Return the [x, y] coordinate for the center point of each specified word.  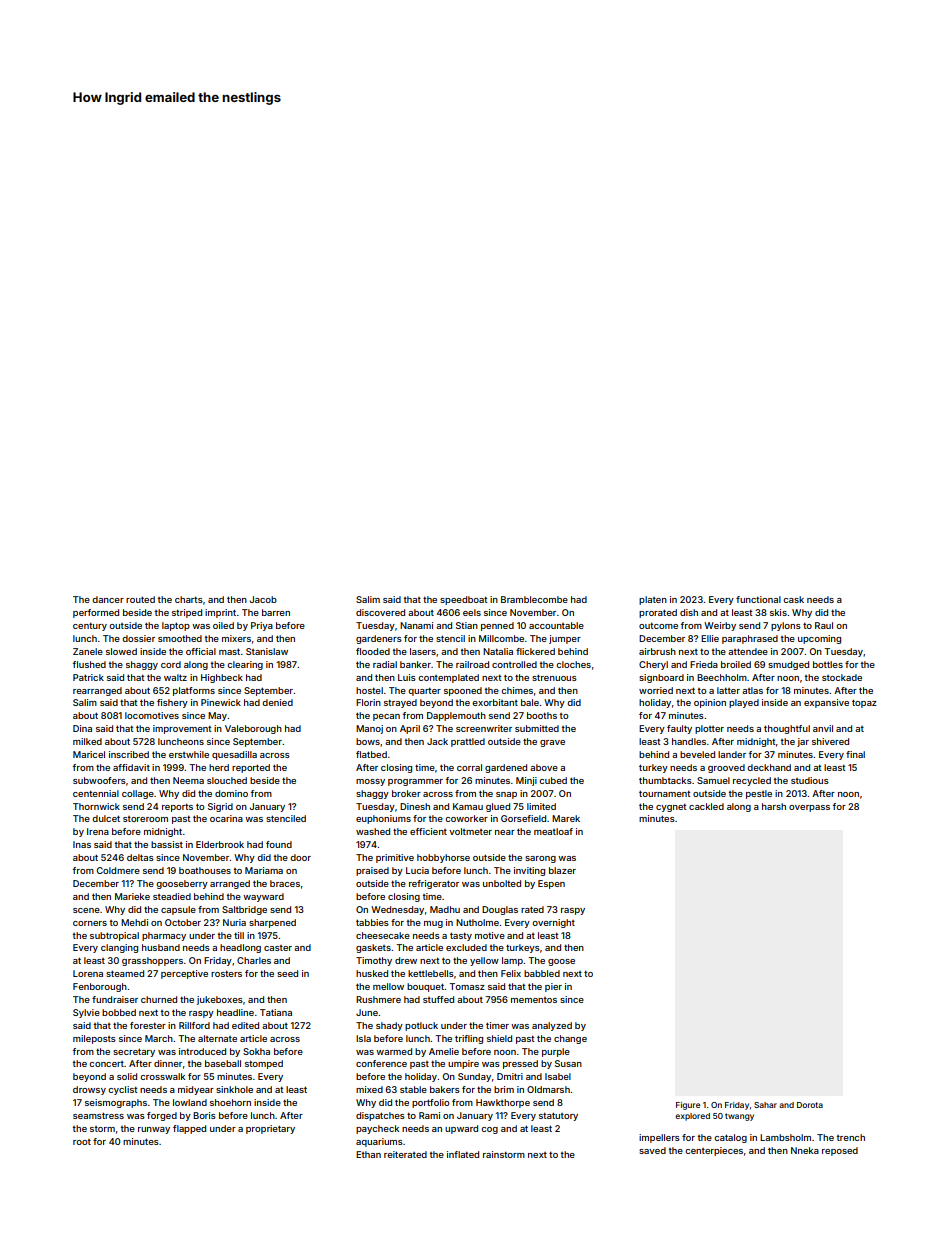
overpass [809, 808]
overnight [553, 923]
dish [689, 612]
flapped [189, 1129]
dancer [108, 599]
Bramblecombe [534, 599]
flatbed [371, 754]
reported [251, 768]
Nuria [234, 922]
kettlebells [431, 973]
